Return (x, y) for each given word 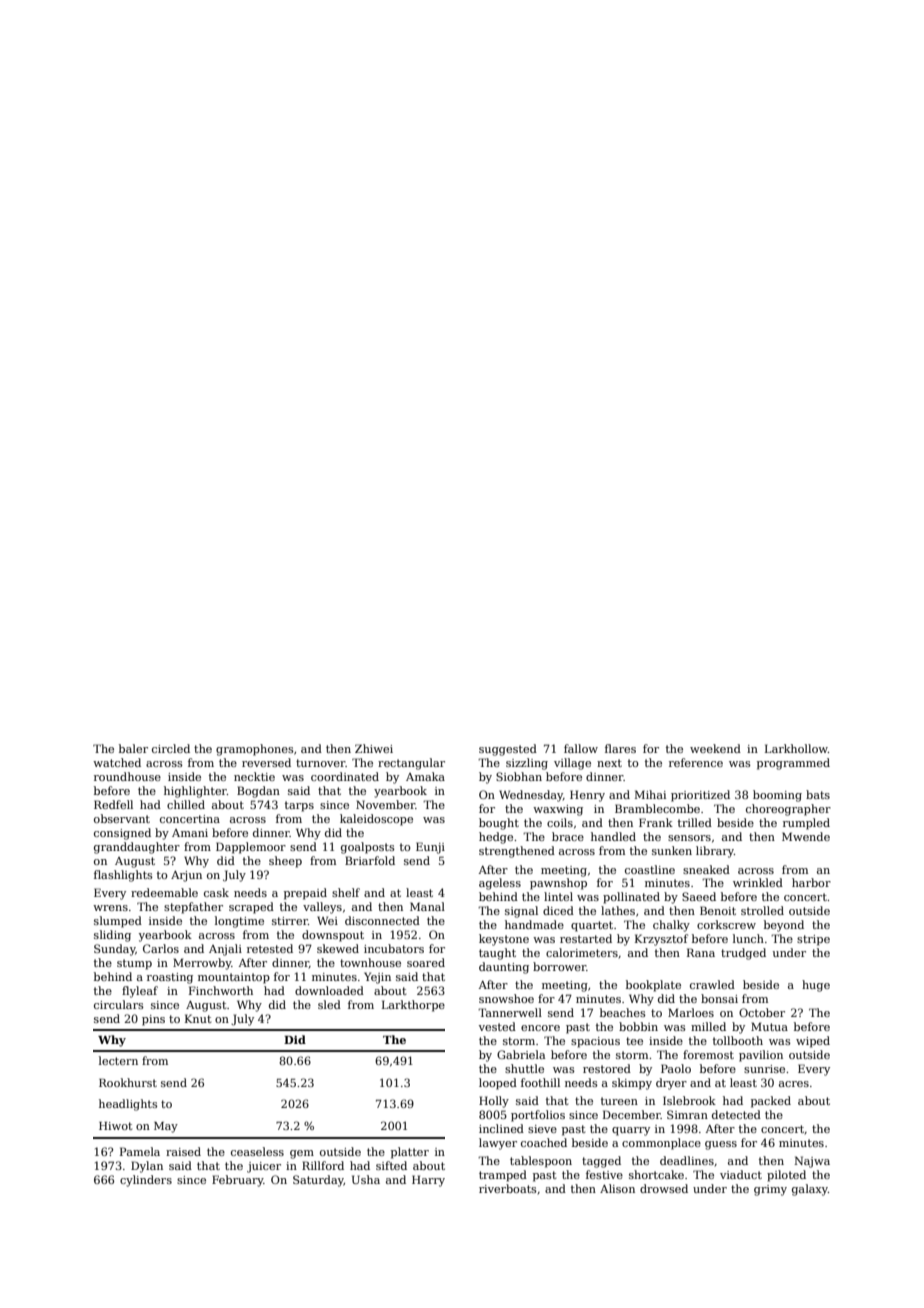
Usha (366, 1179)
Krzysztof (661, 940)
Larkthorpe (413, 1006)
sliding (112, 936)
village (572, 764)
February (238, 1181)
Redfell (113, 804)
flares (620, 748)
